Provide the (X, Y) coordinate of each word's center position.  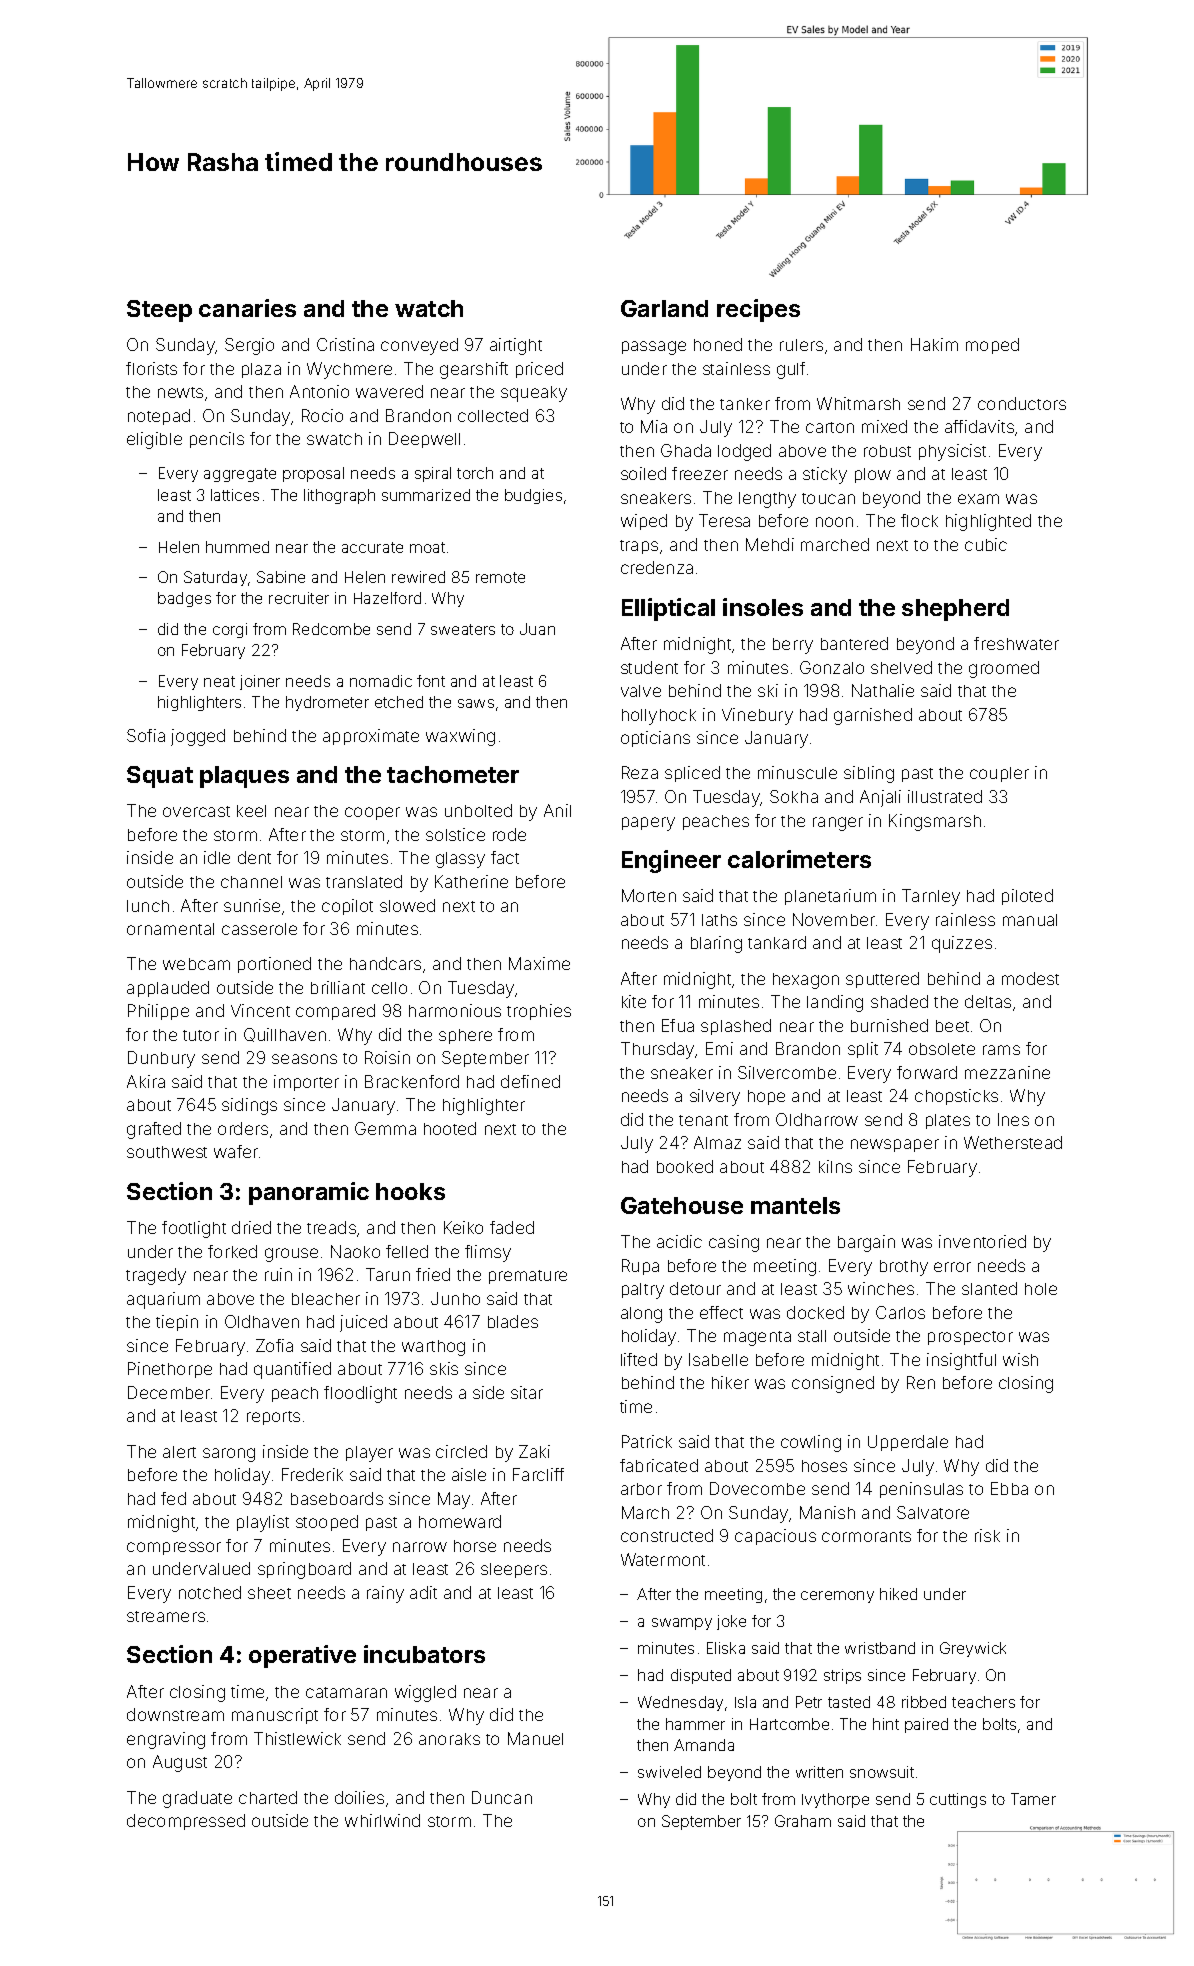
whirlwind (382, 1820)
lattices (235, 495)
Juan (537, 629)
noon (834, 522)
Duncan (502, 1797)
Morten (649, 895)
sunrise (252, 905)
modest (1030, 978)
